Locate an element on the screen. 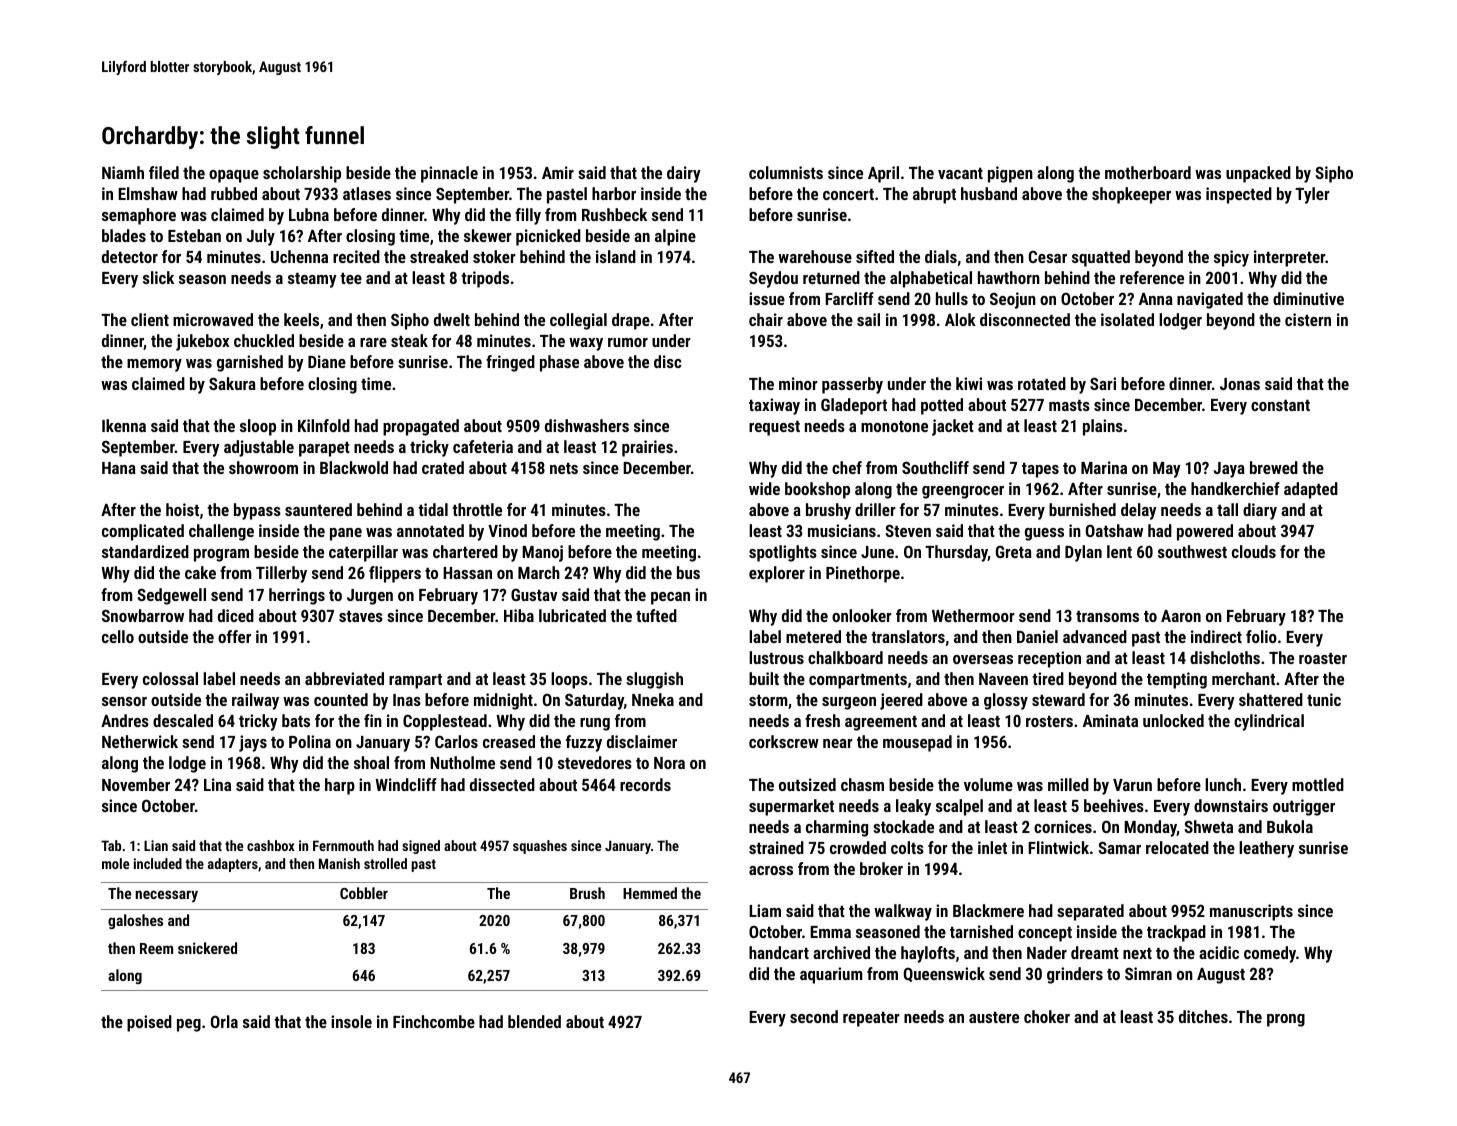 The height and width of the screenshot is (1126, 1457). blended is located at coordinates (534, 1021).
